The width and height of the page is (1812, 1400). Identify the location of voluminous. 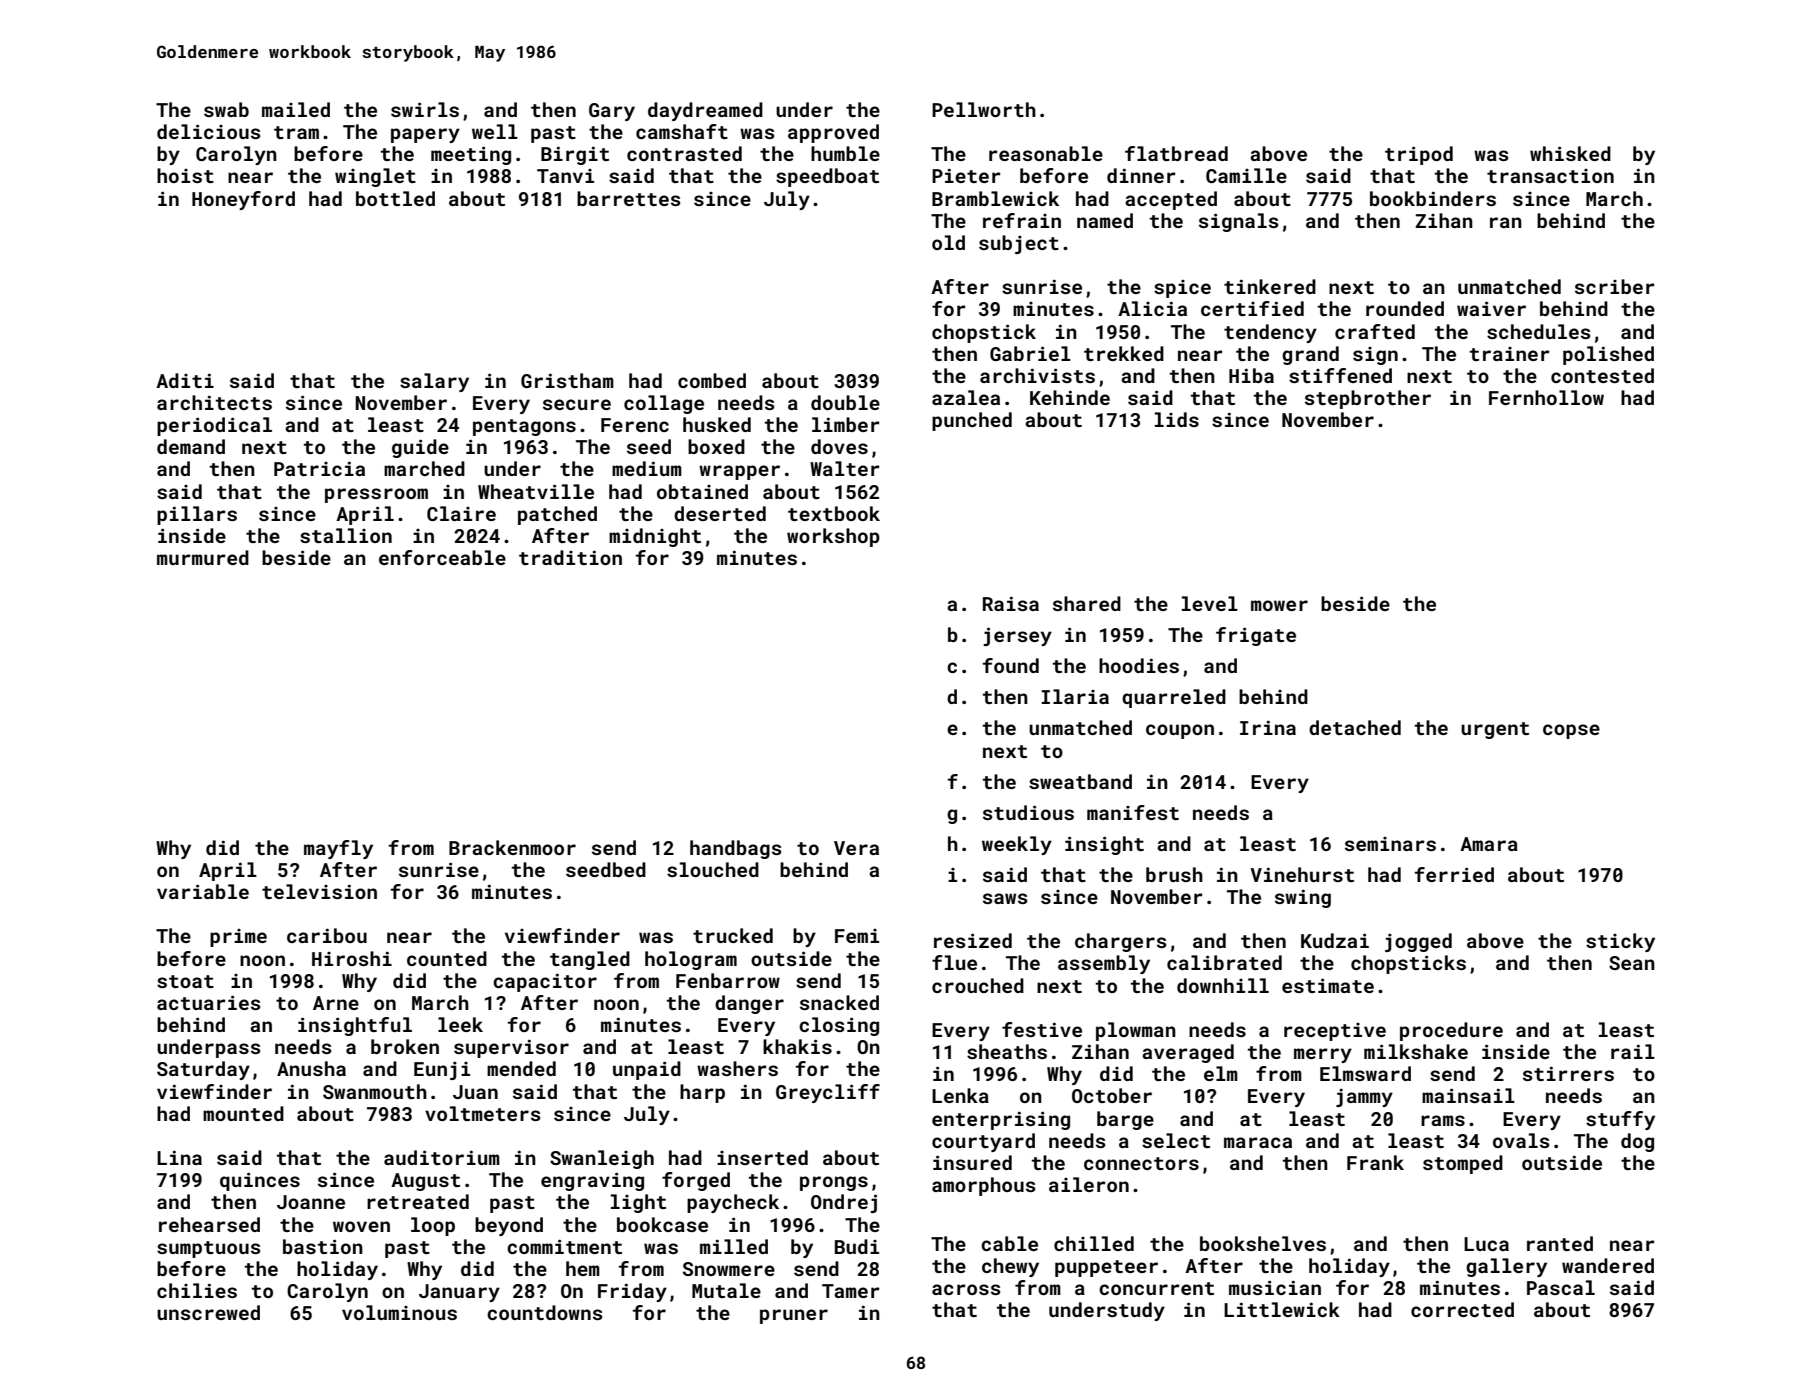
(399, 1312).
